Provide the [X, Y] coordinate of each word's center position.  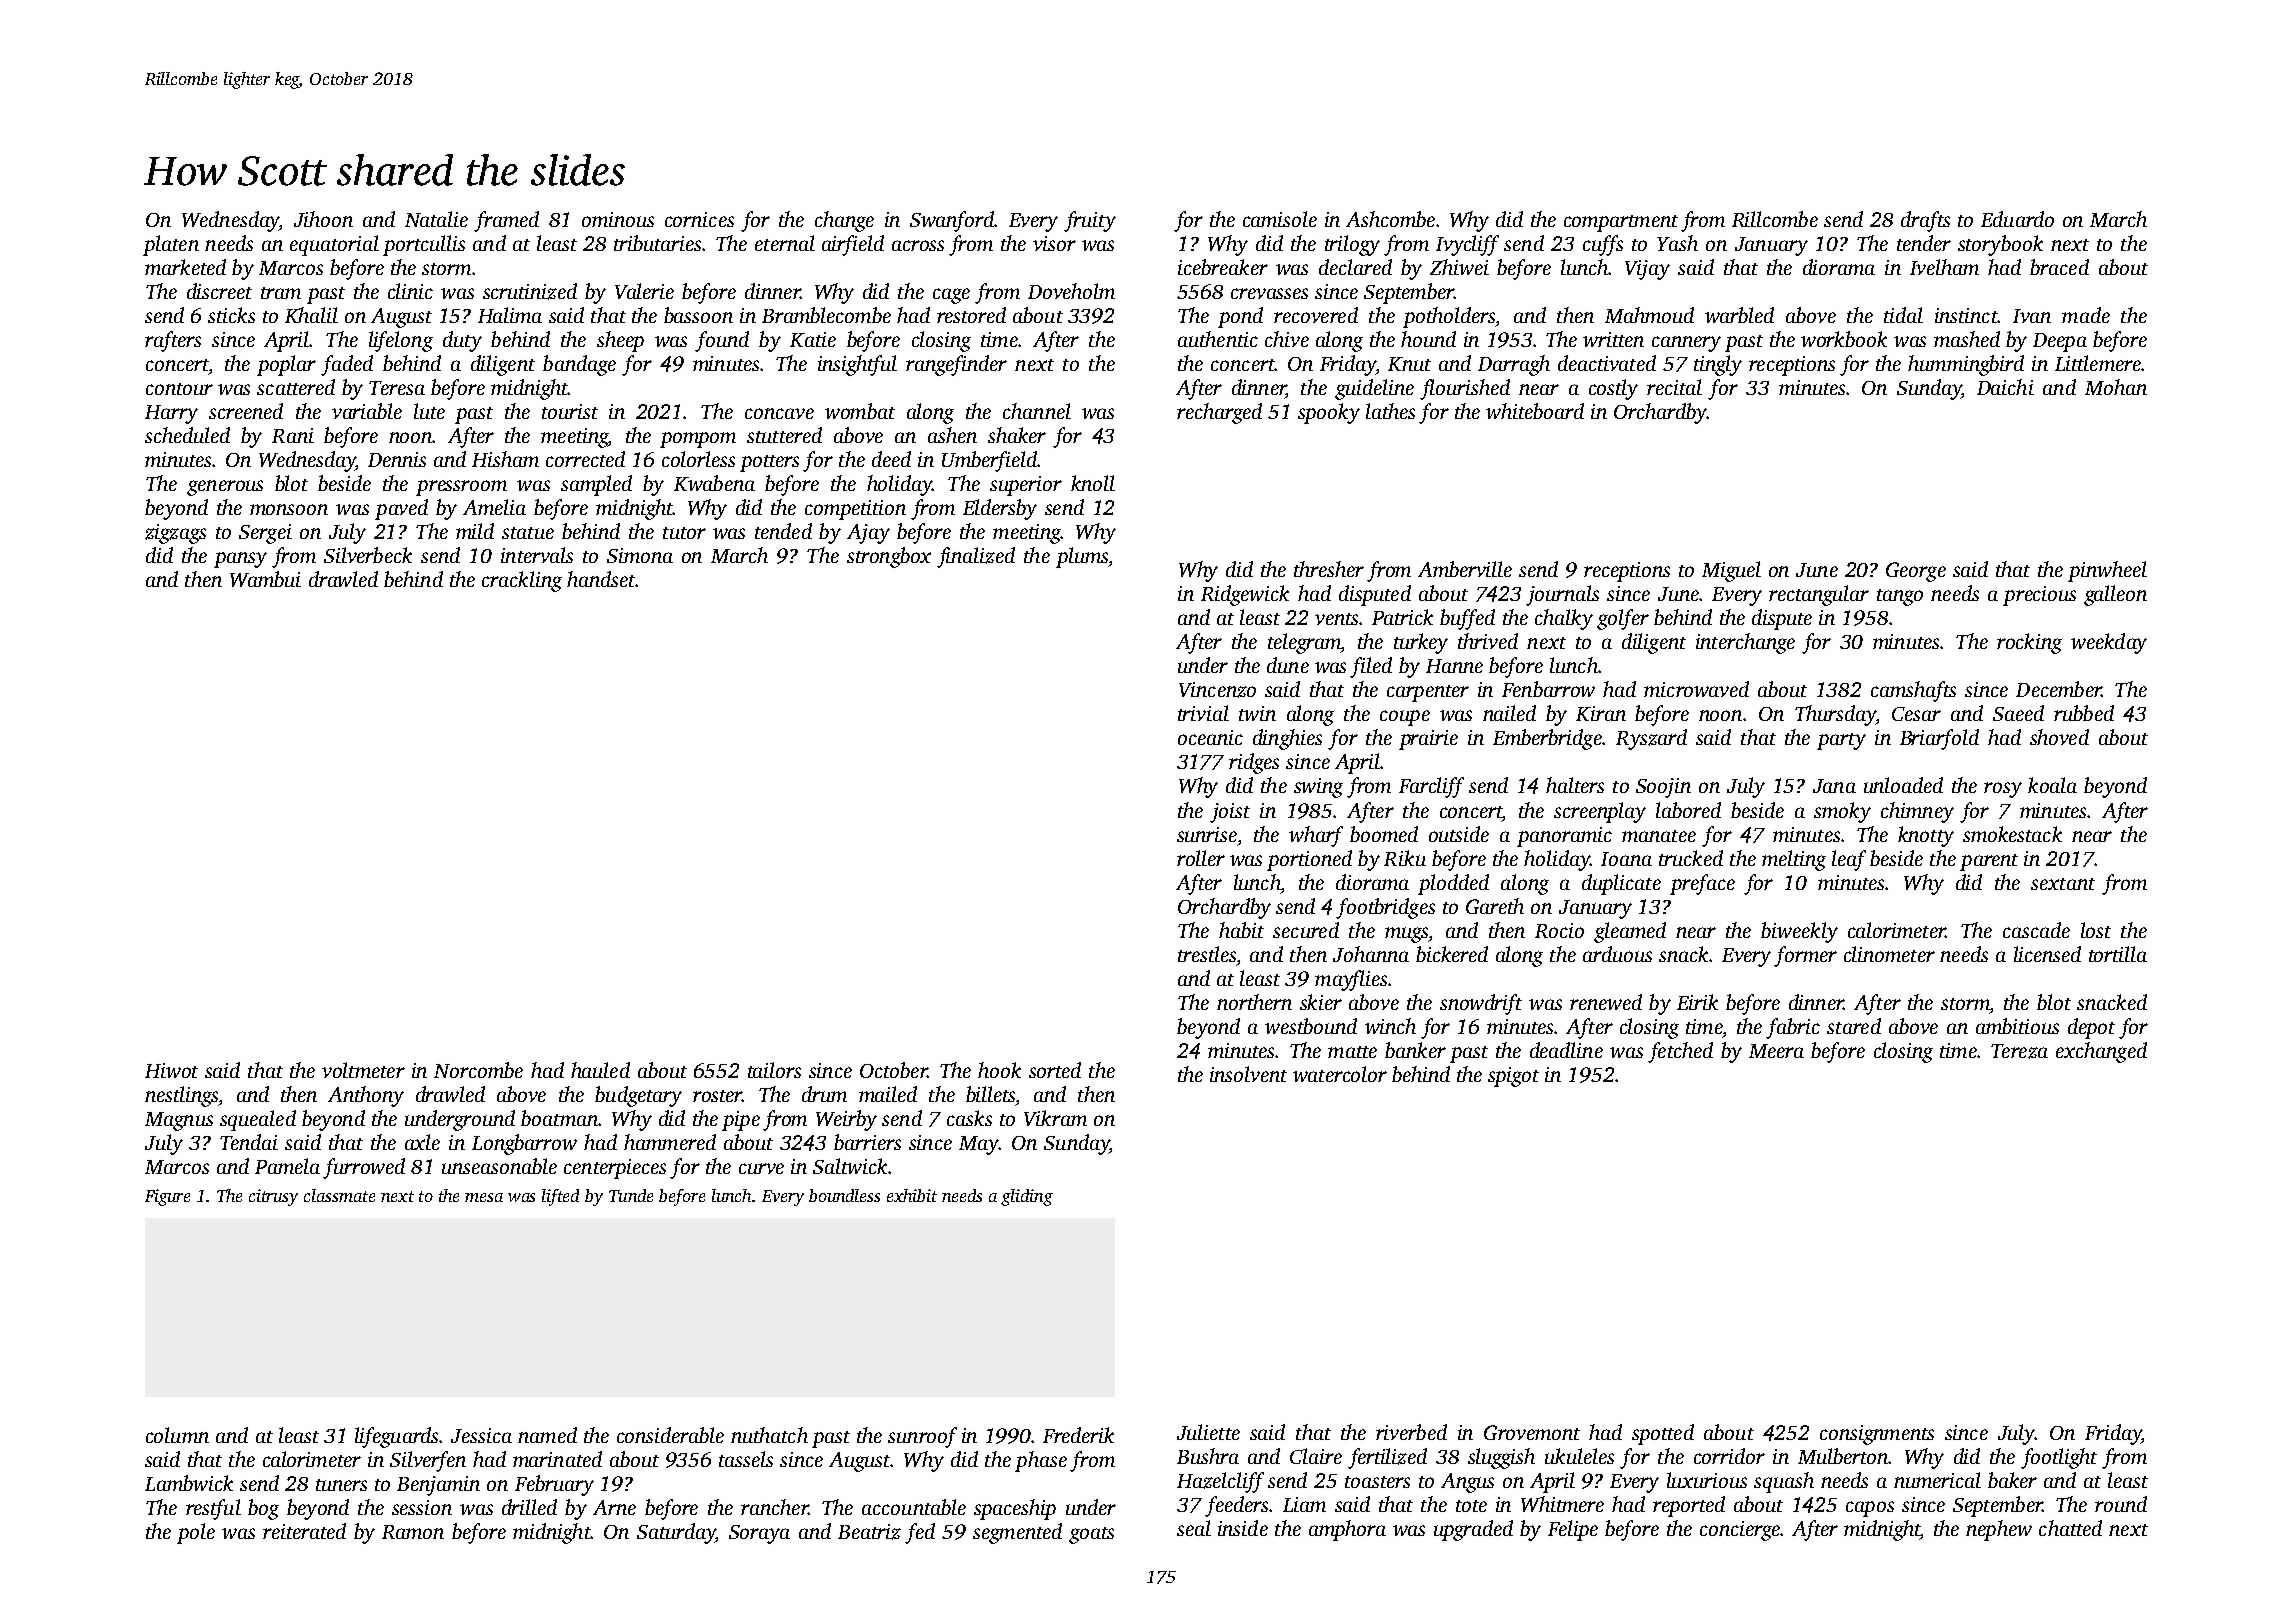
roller [1201, 858]
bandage [579, 365]
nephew [1999, 1530]
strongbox [889, 557]
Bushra [1208, 1456]
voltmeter [363, 1070]
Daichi [2005, 387]
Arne [614, 1507]
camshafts [1913, 691]
